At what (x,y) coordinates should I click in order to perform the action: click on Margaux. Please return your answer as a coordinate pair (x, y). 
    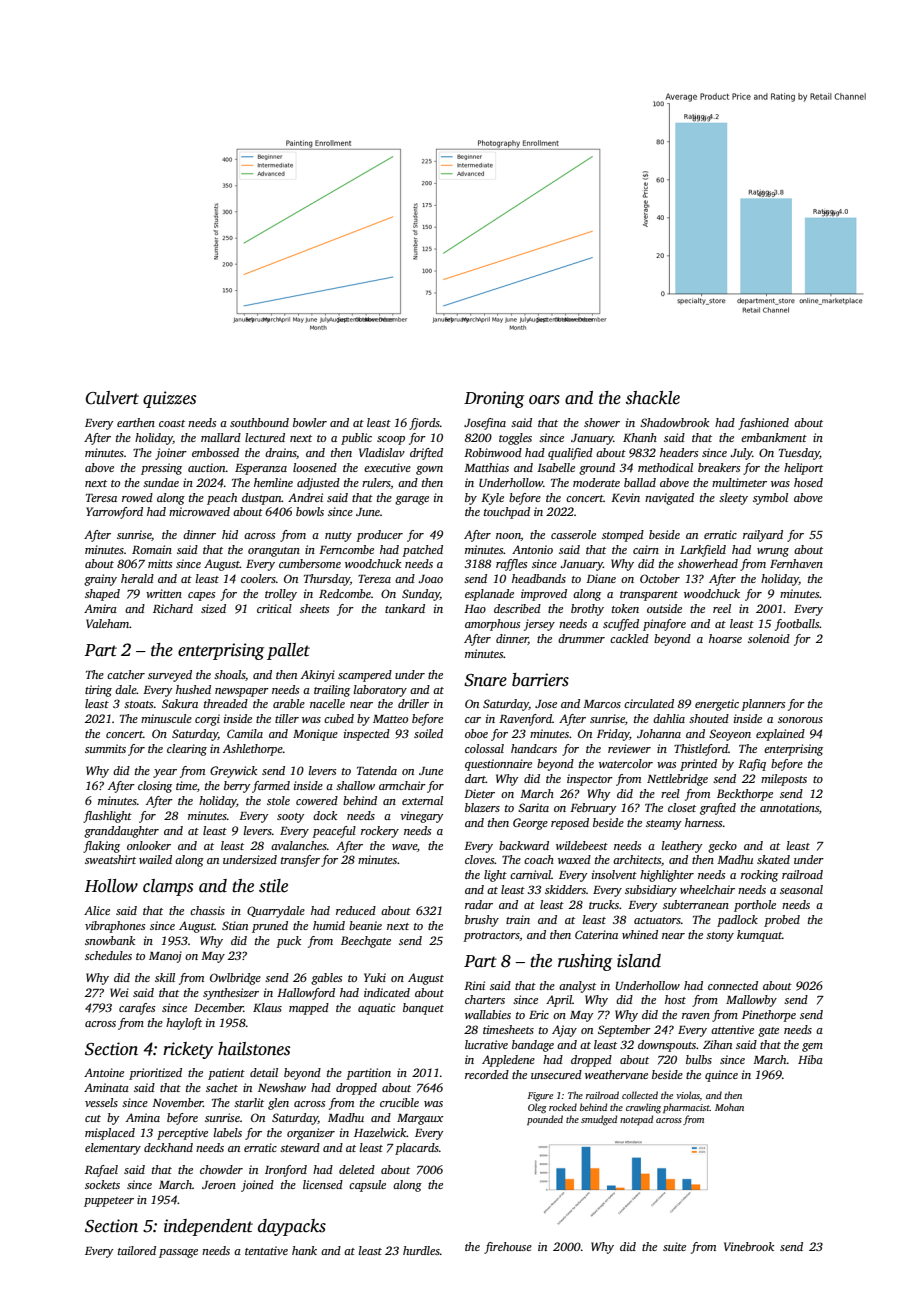
    Looking at the image, I should click on (420, 1119).
